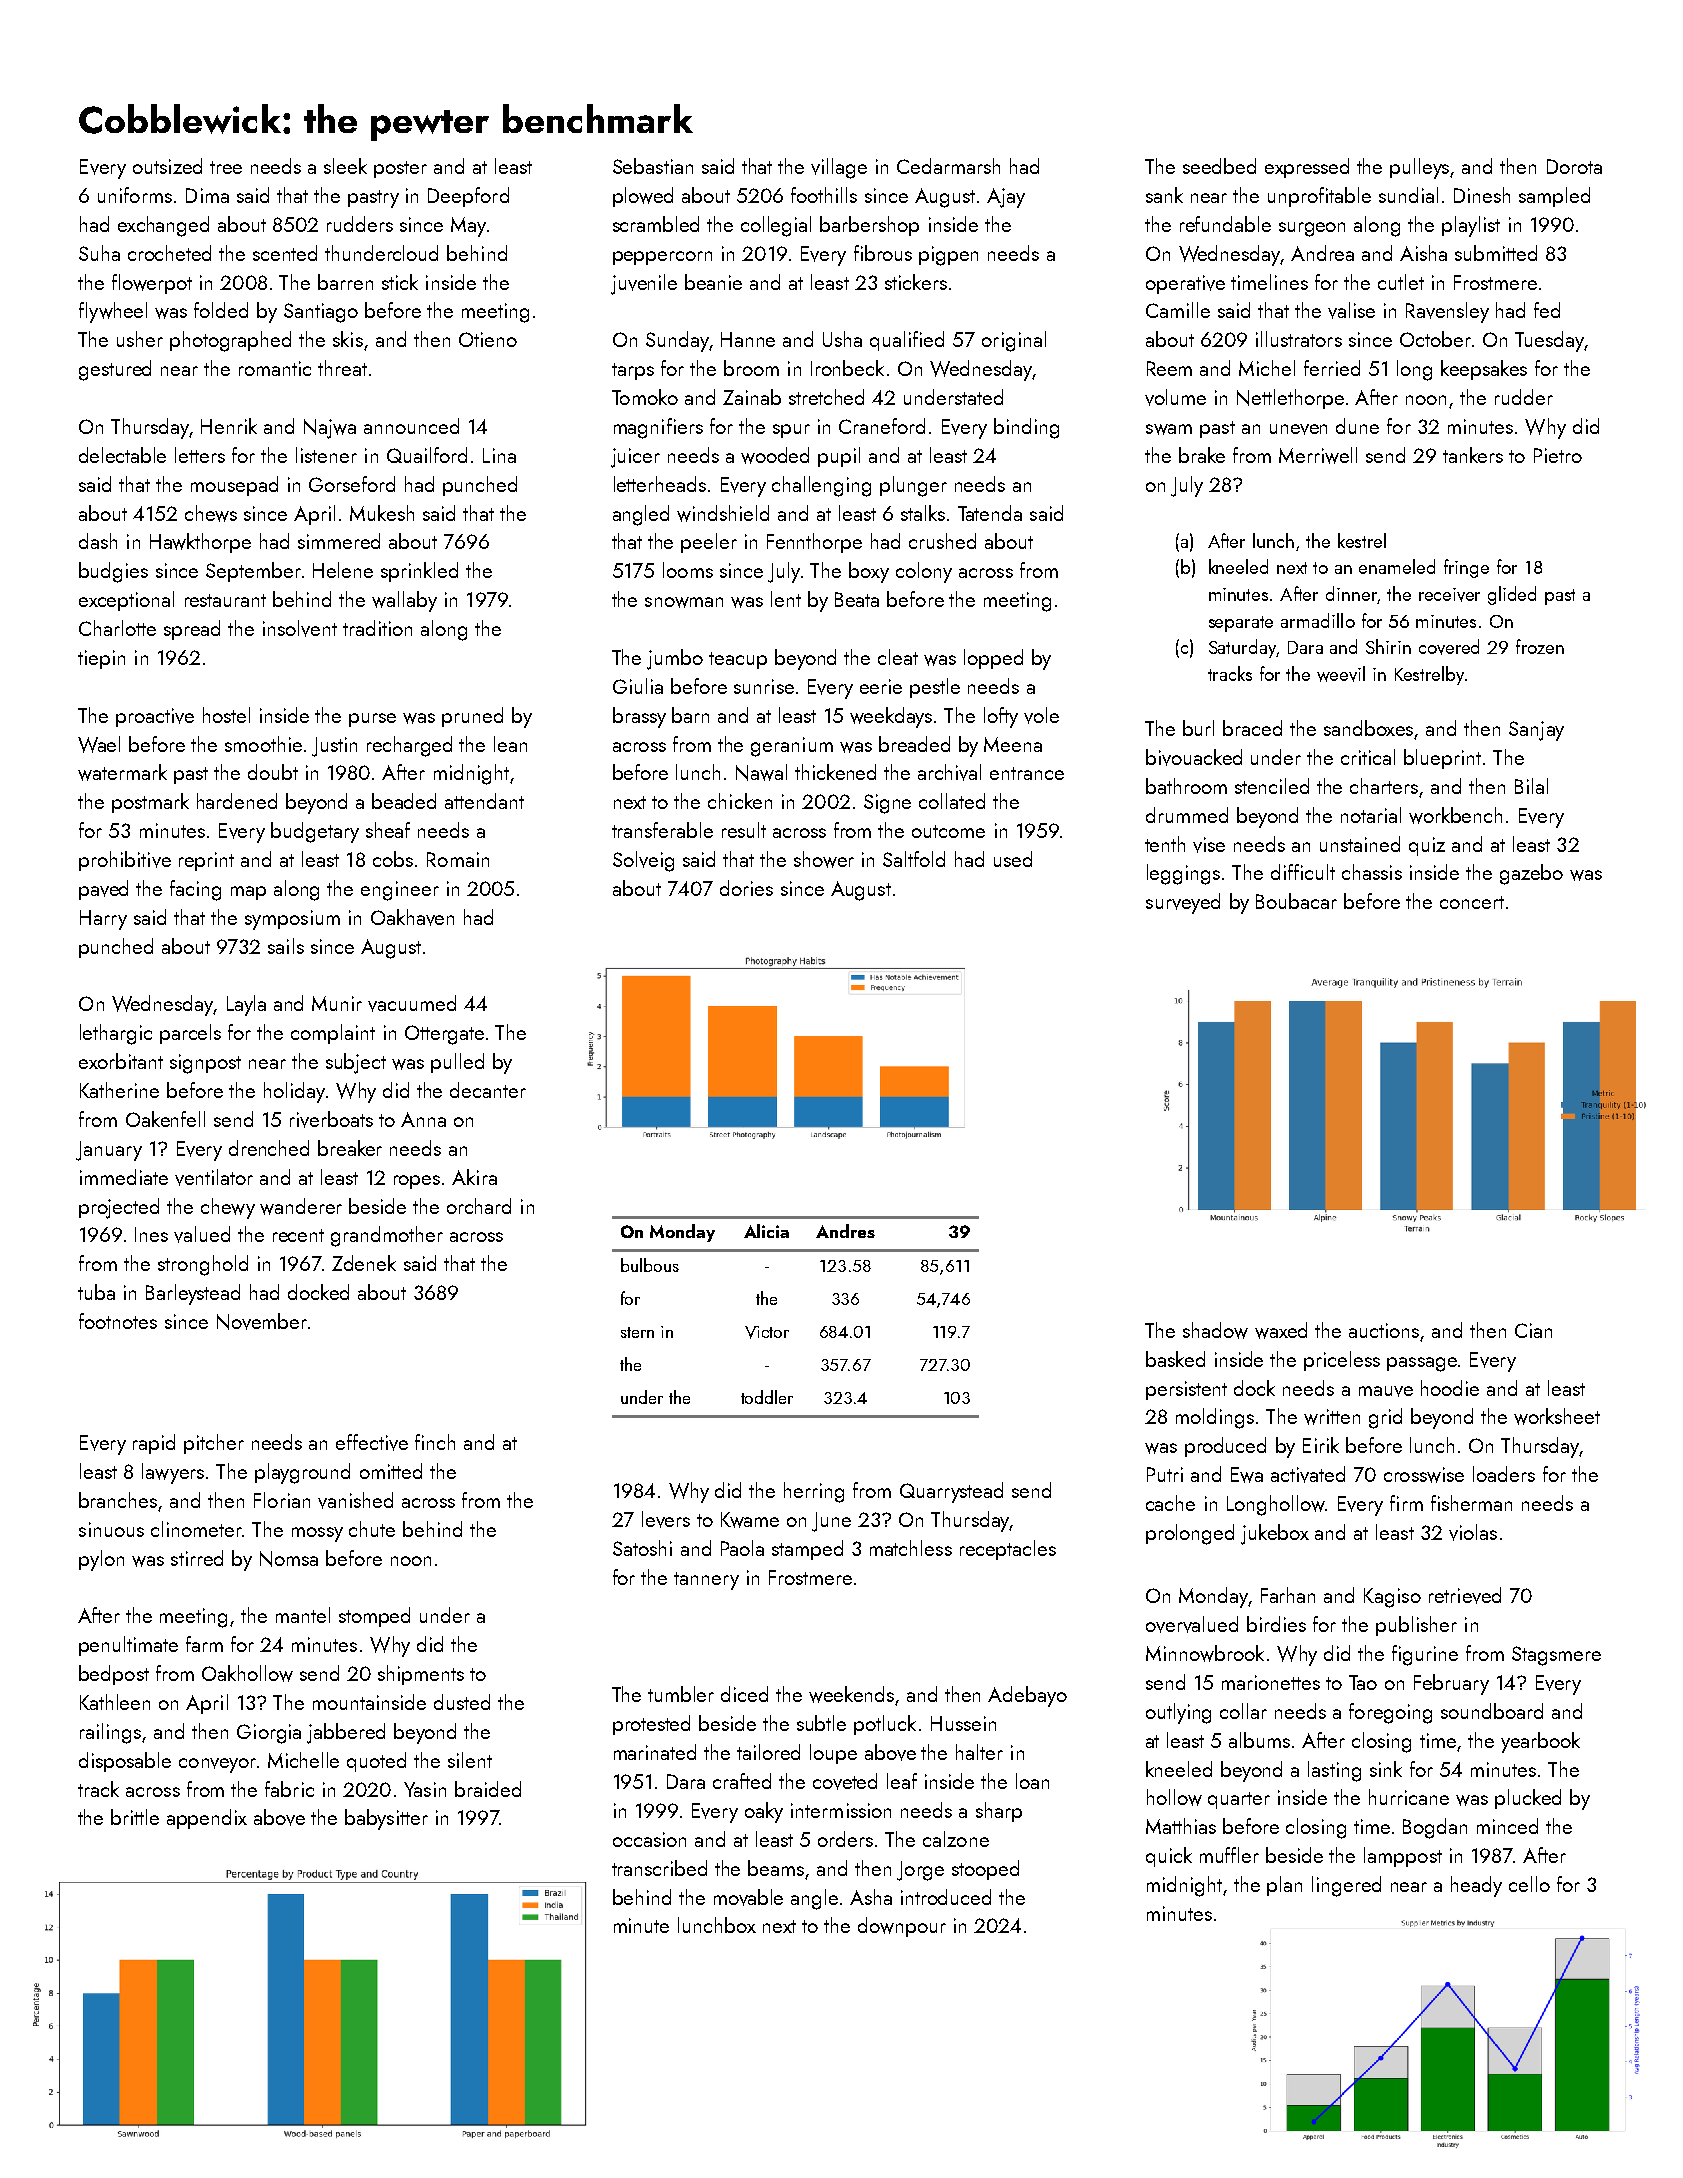  I want to click on fibrous, so click(883, 253).
